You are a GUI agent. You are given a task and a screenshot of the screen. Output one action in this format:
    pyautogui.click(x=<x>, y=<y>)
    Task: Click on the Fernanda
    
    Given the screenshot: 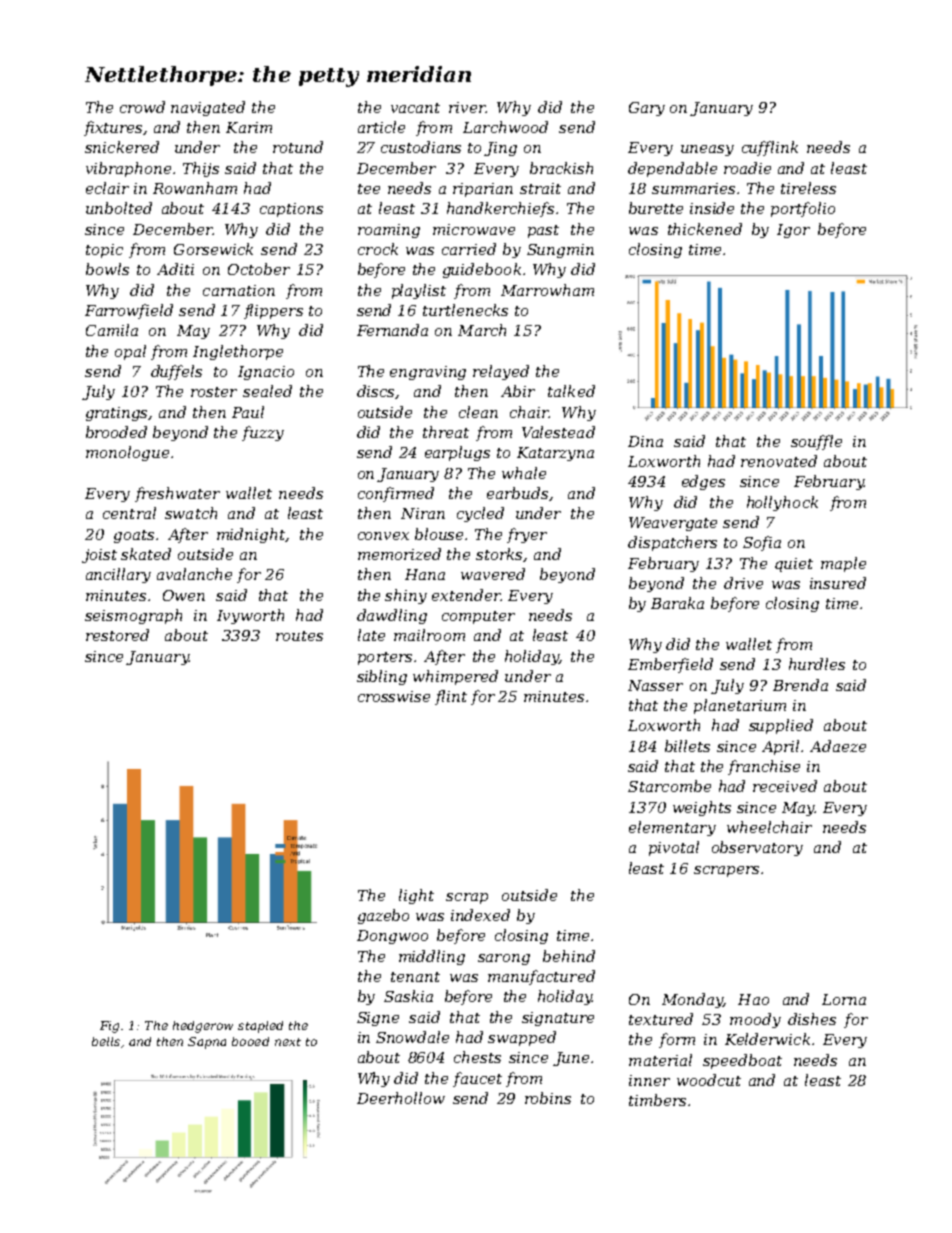 What is the action you would take?
    pyautogui.click(x=392, y=330)
